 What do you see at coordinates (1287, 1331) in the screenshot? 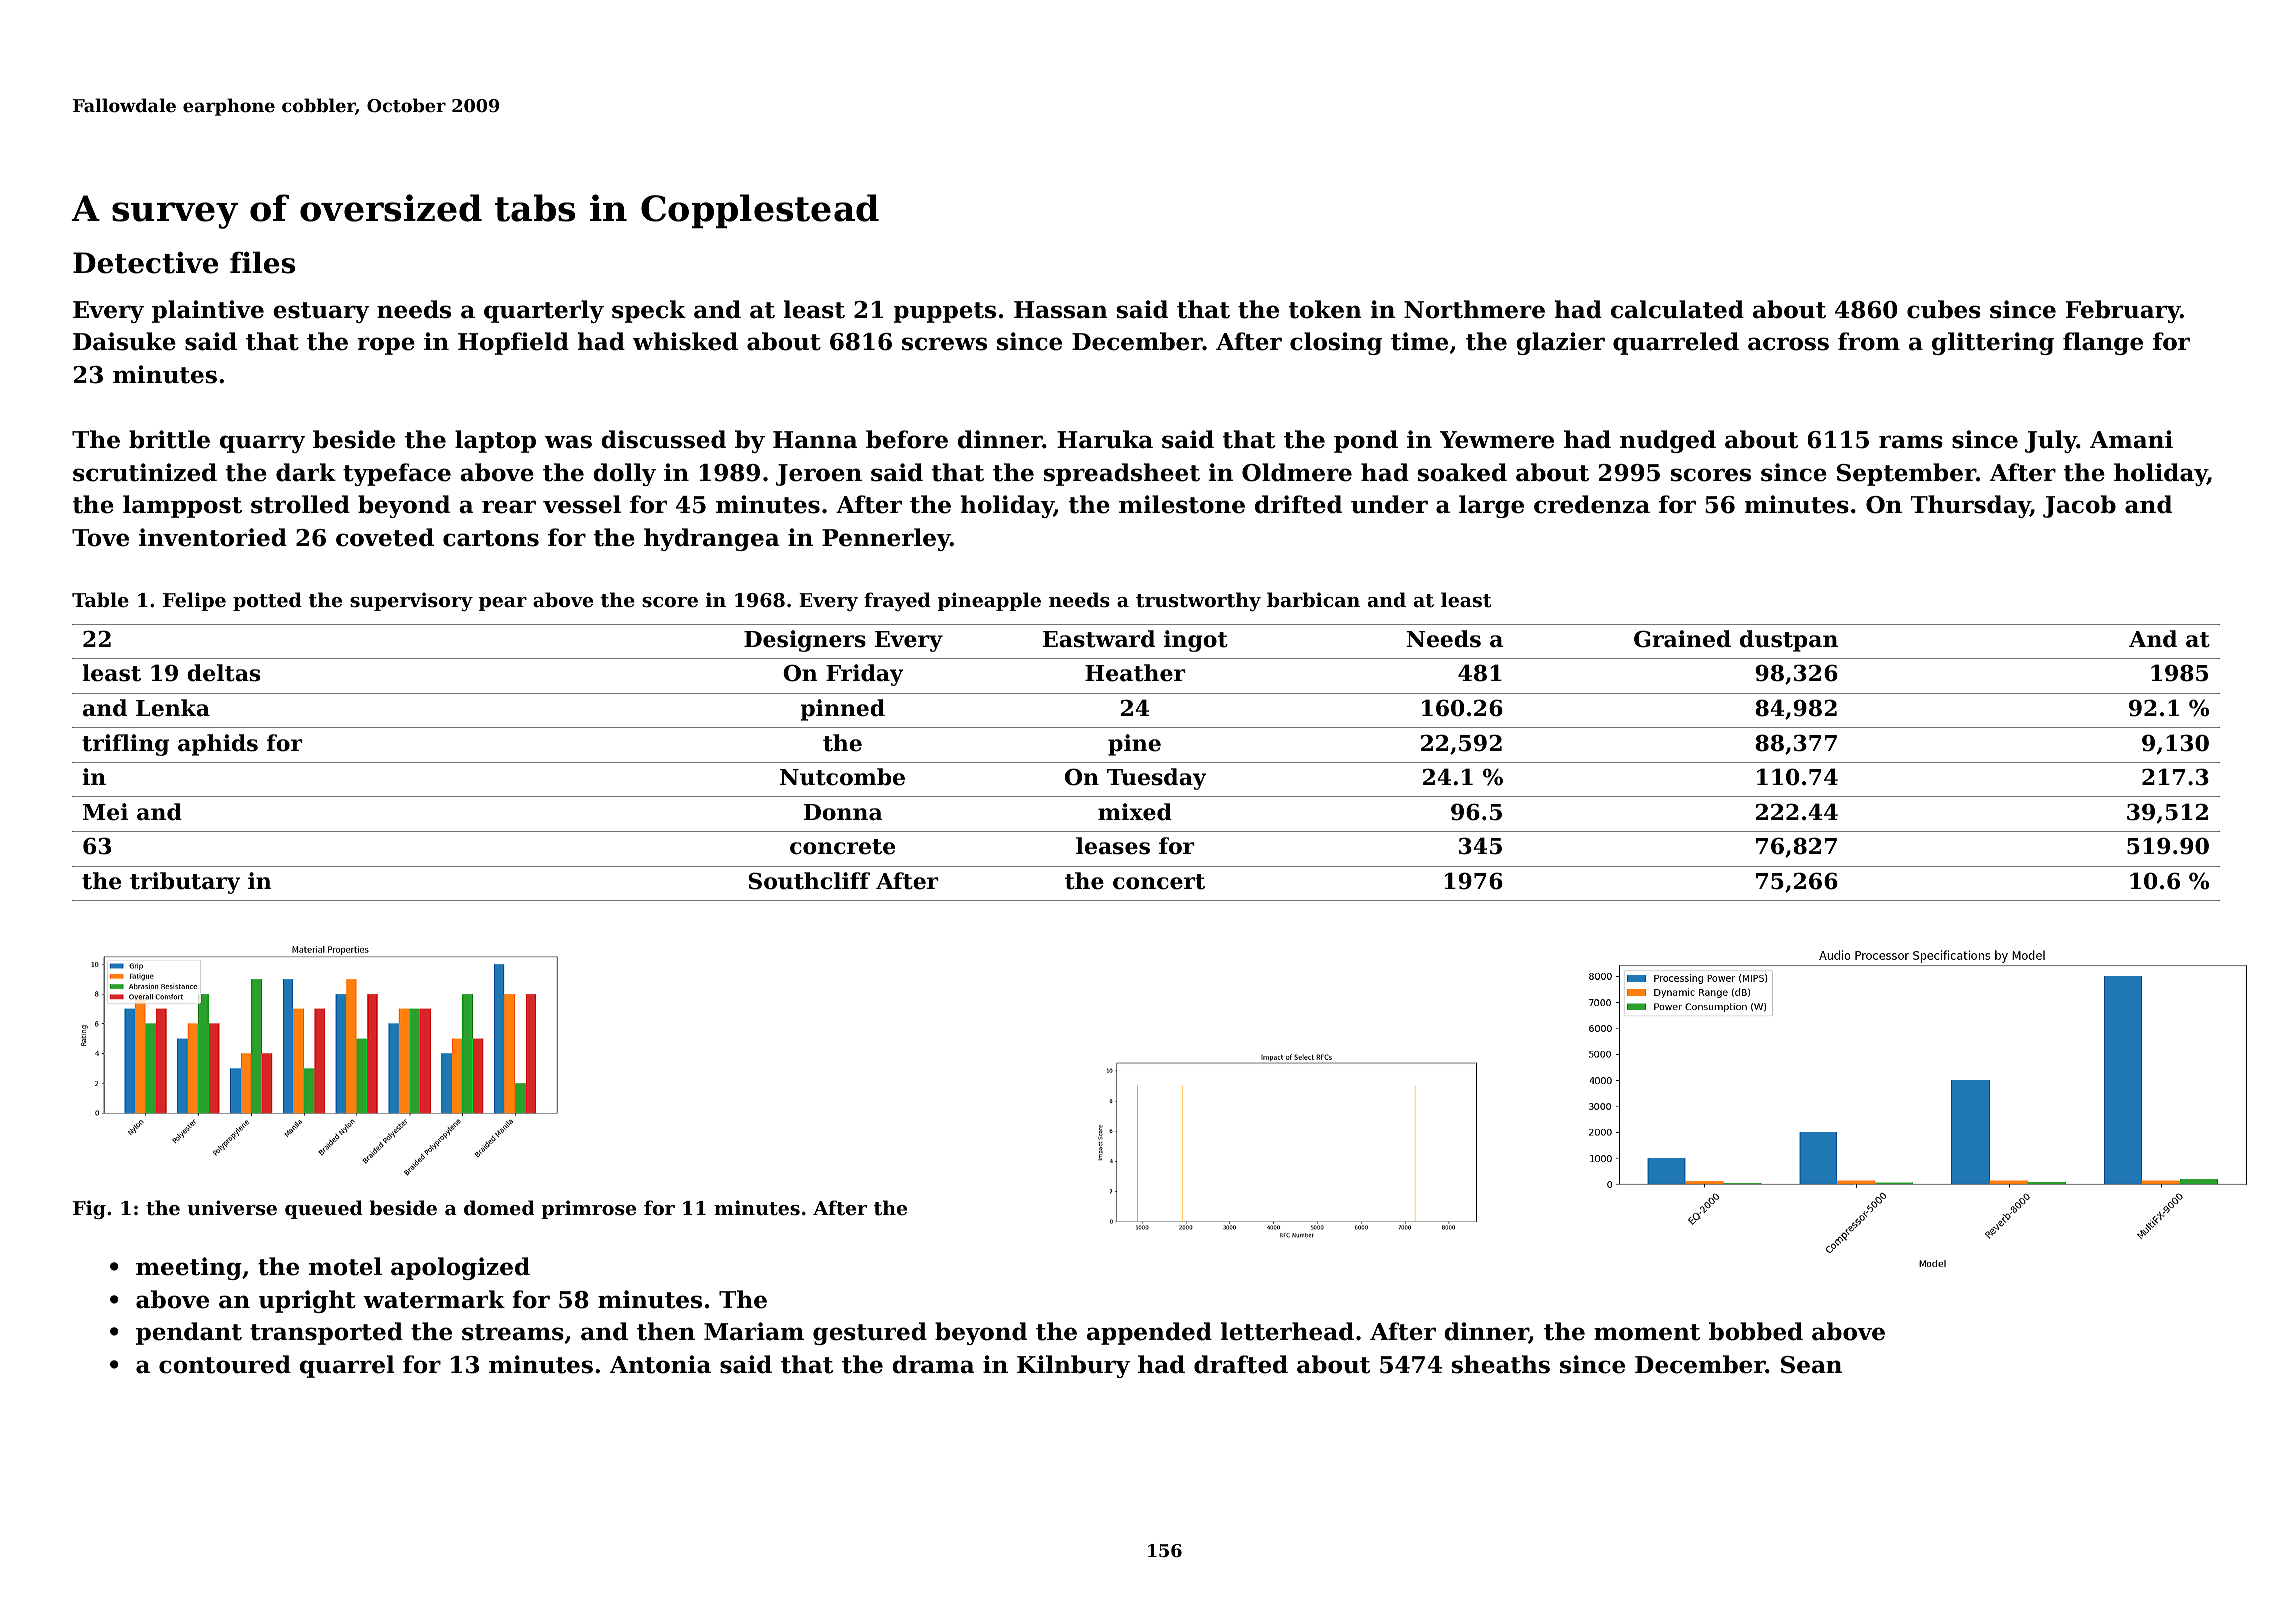
I see `letterhead` at bounding box center [1287, 1331].
